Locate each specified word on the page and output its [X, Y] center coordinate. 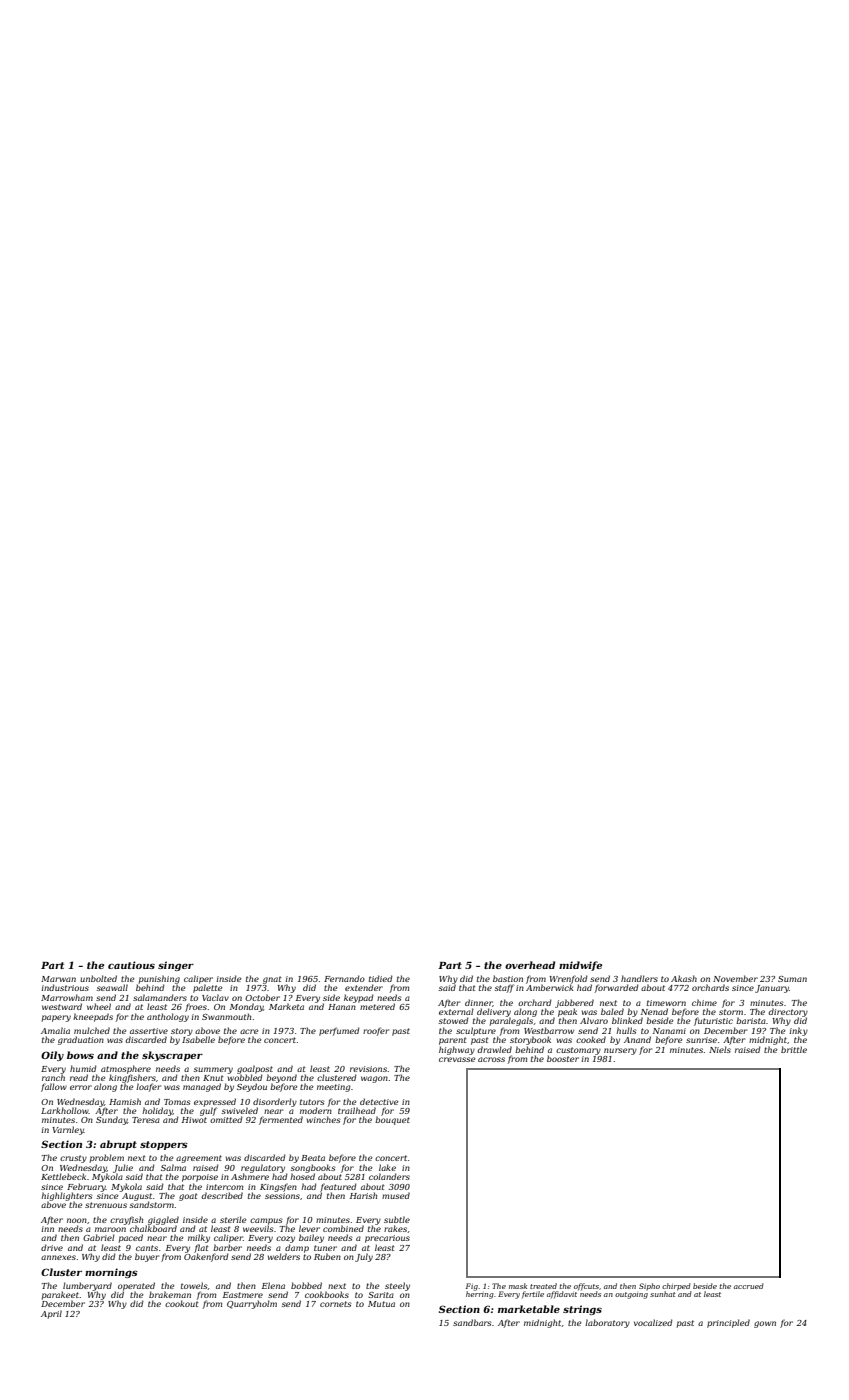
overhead [530, 965]
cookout [181, 1303]
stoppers [164, 1145]
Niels [720, 1049]
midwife [580, 966]
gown [765, 1324]
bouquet [392, 1120]
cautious [131, 965]
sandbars [472, 1322]
